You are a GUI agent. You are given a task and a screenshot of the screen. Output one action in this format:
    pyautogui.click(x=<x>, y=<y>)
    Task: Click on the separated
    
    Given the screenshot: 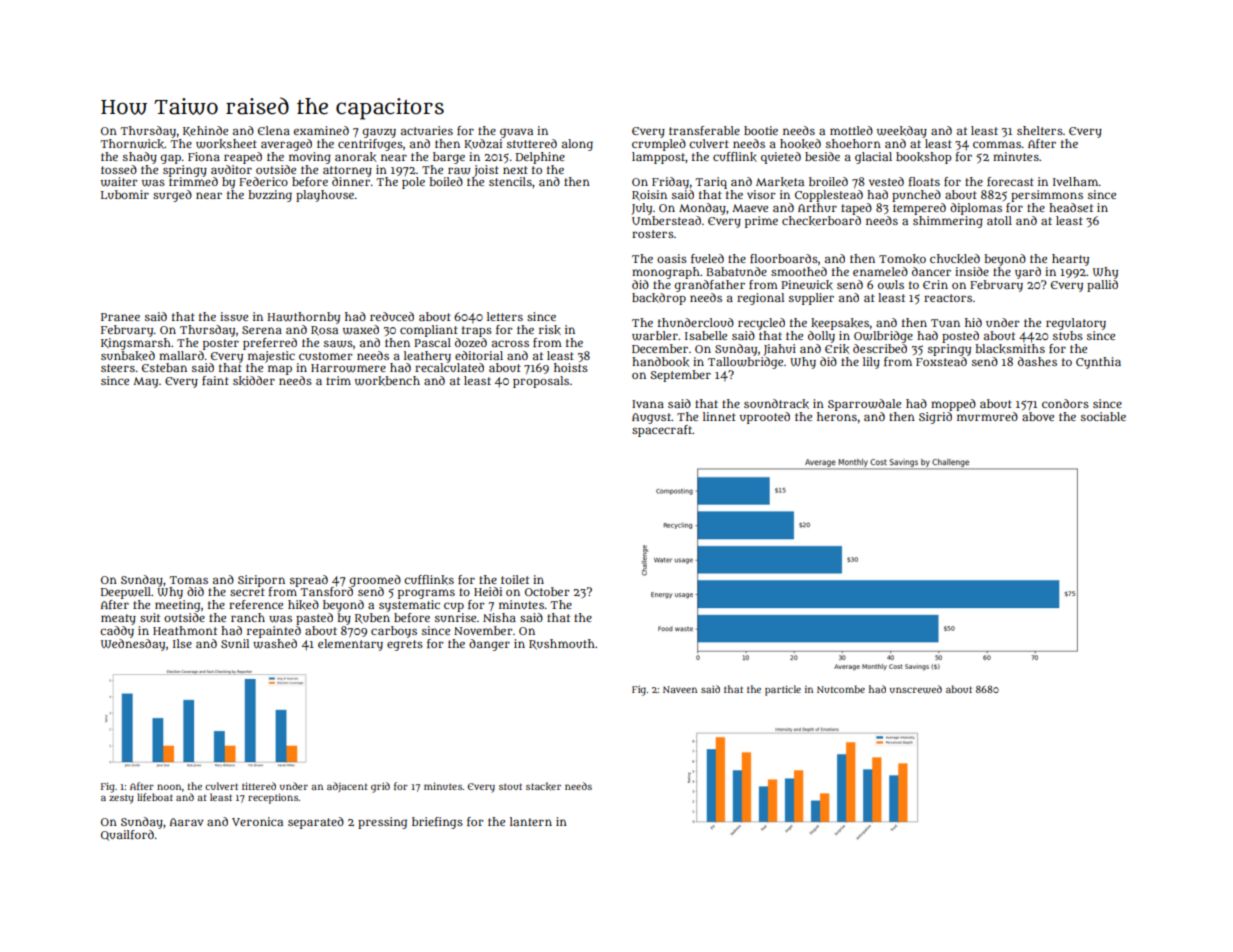 What is the action you would take?
    pyautogui.click(x=316, y=823)
